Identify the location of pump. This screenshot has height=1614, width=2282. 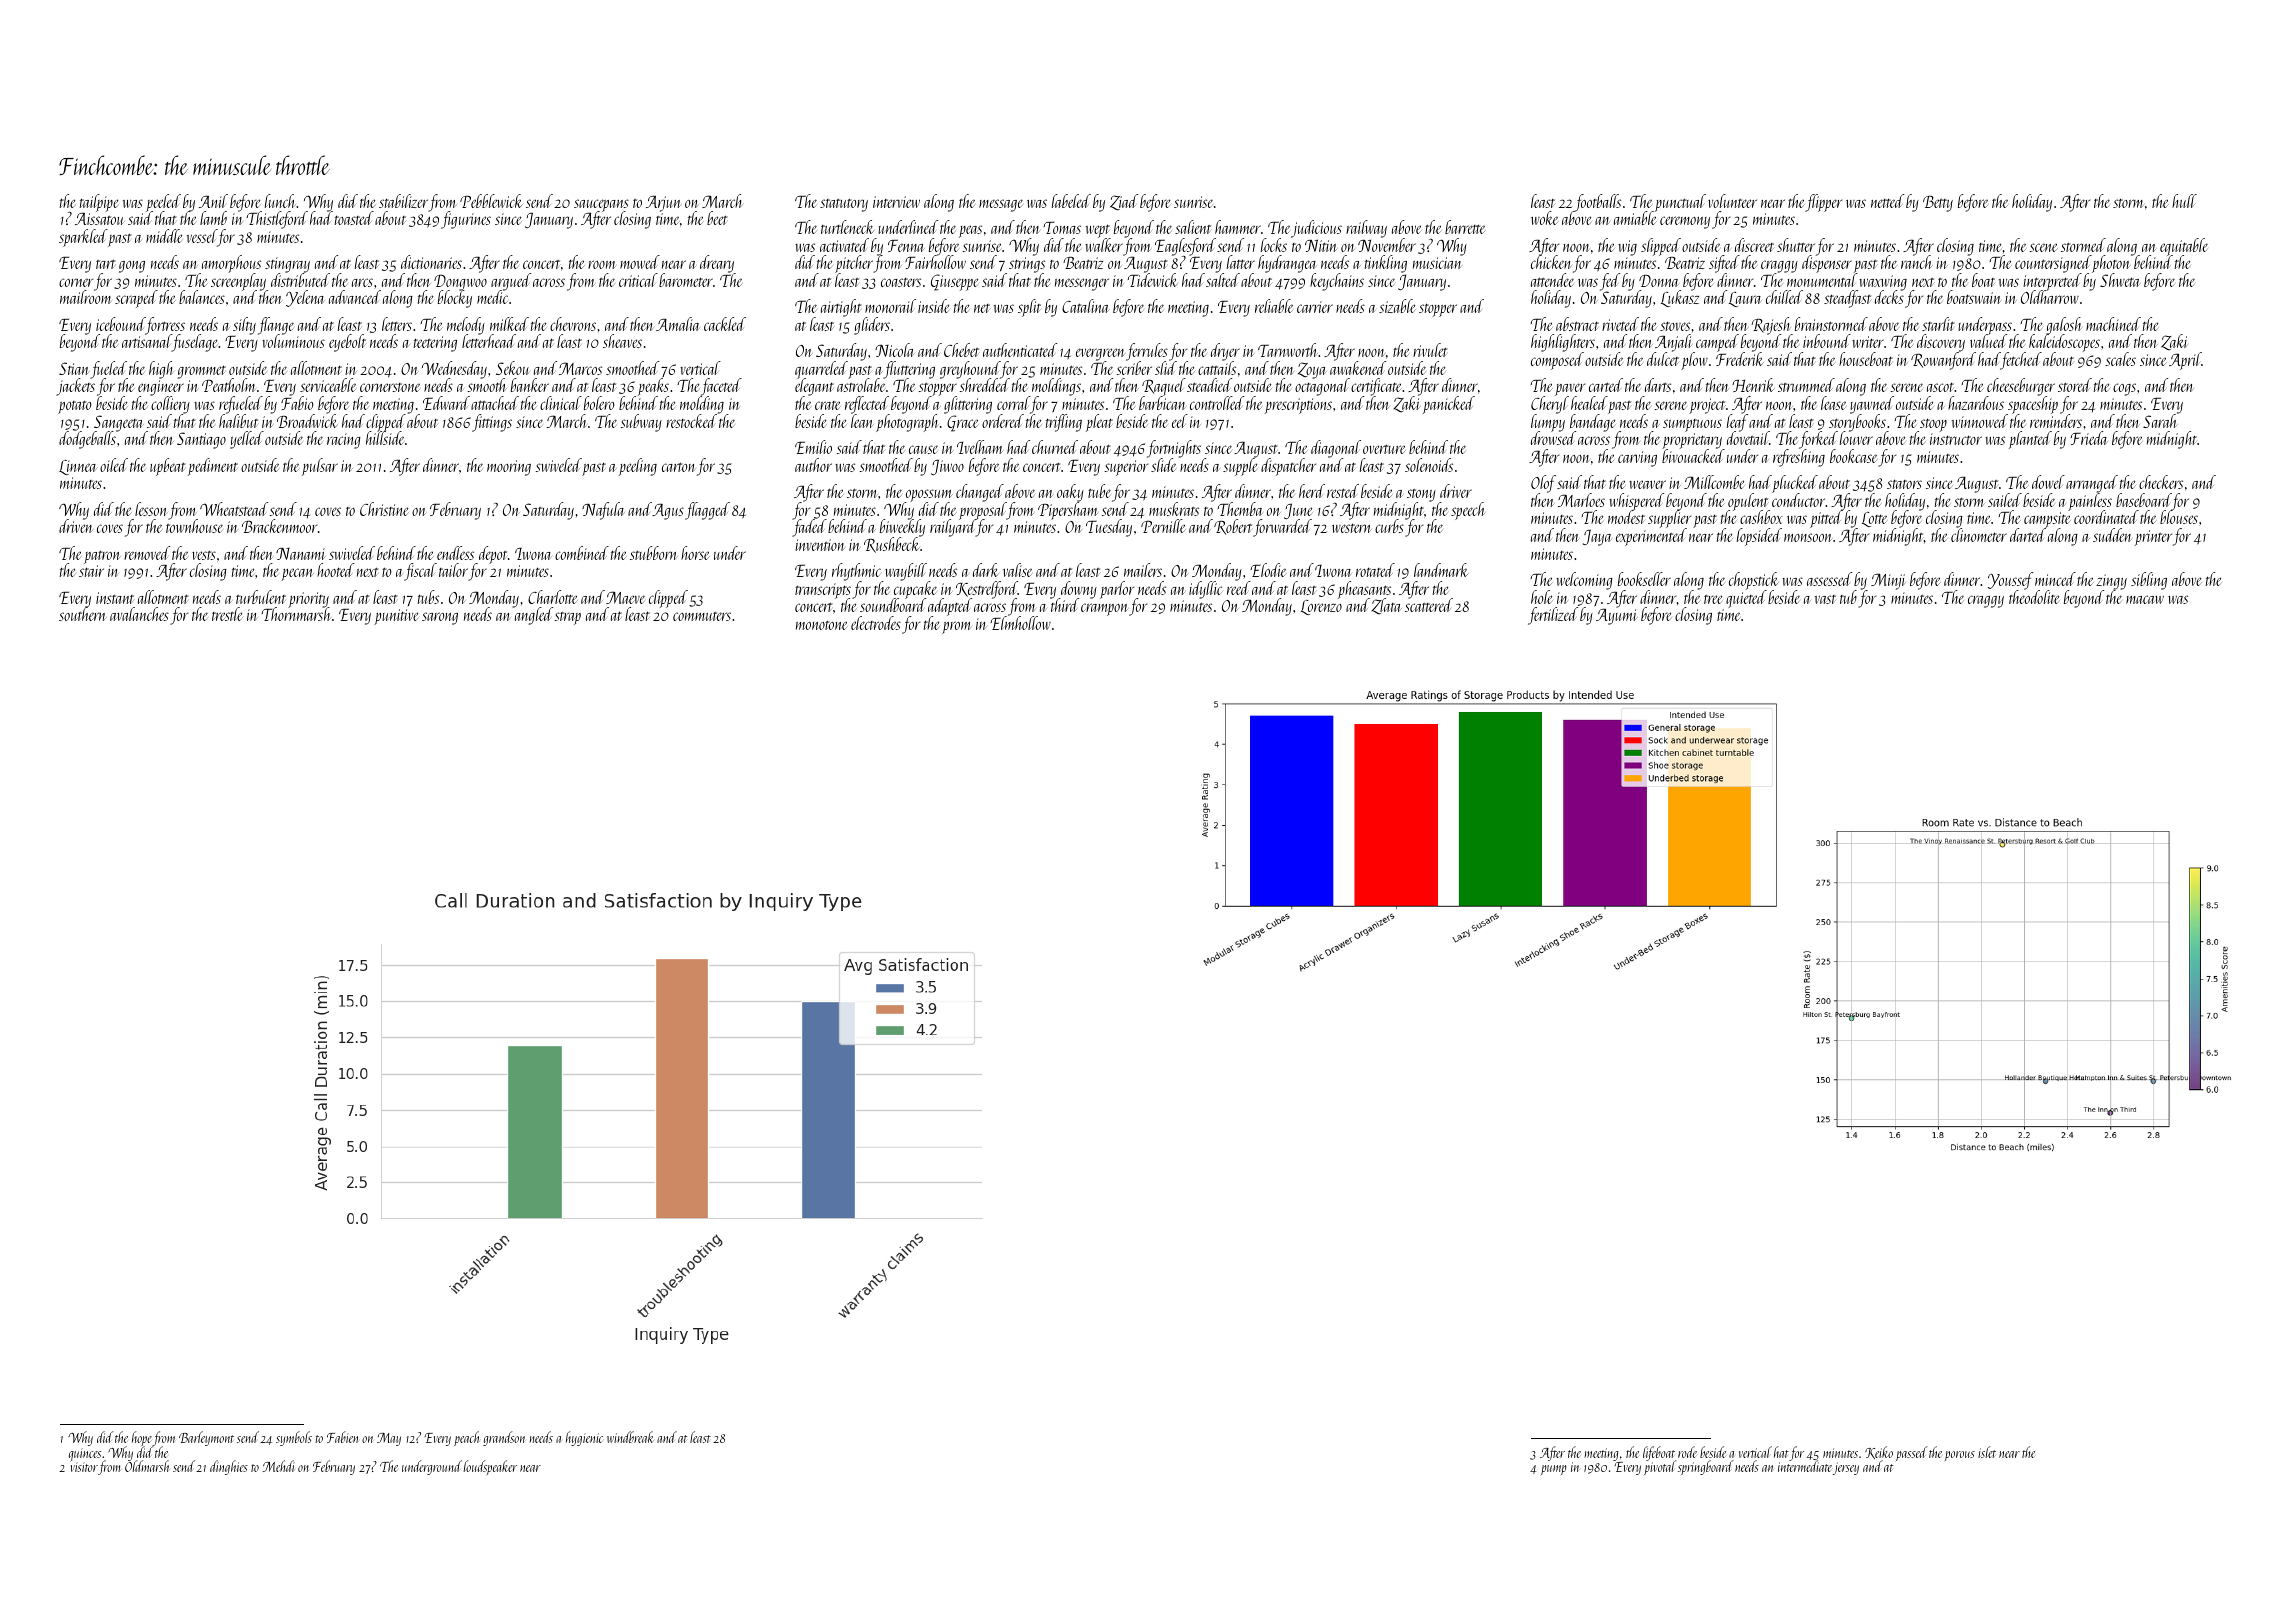
(1554, 1470).
